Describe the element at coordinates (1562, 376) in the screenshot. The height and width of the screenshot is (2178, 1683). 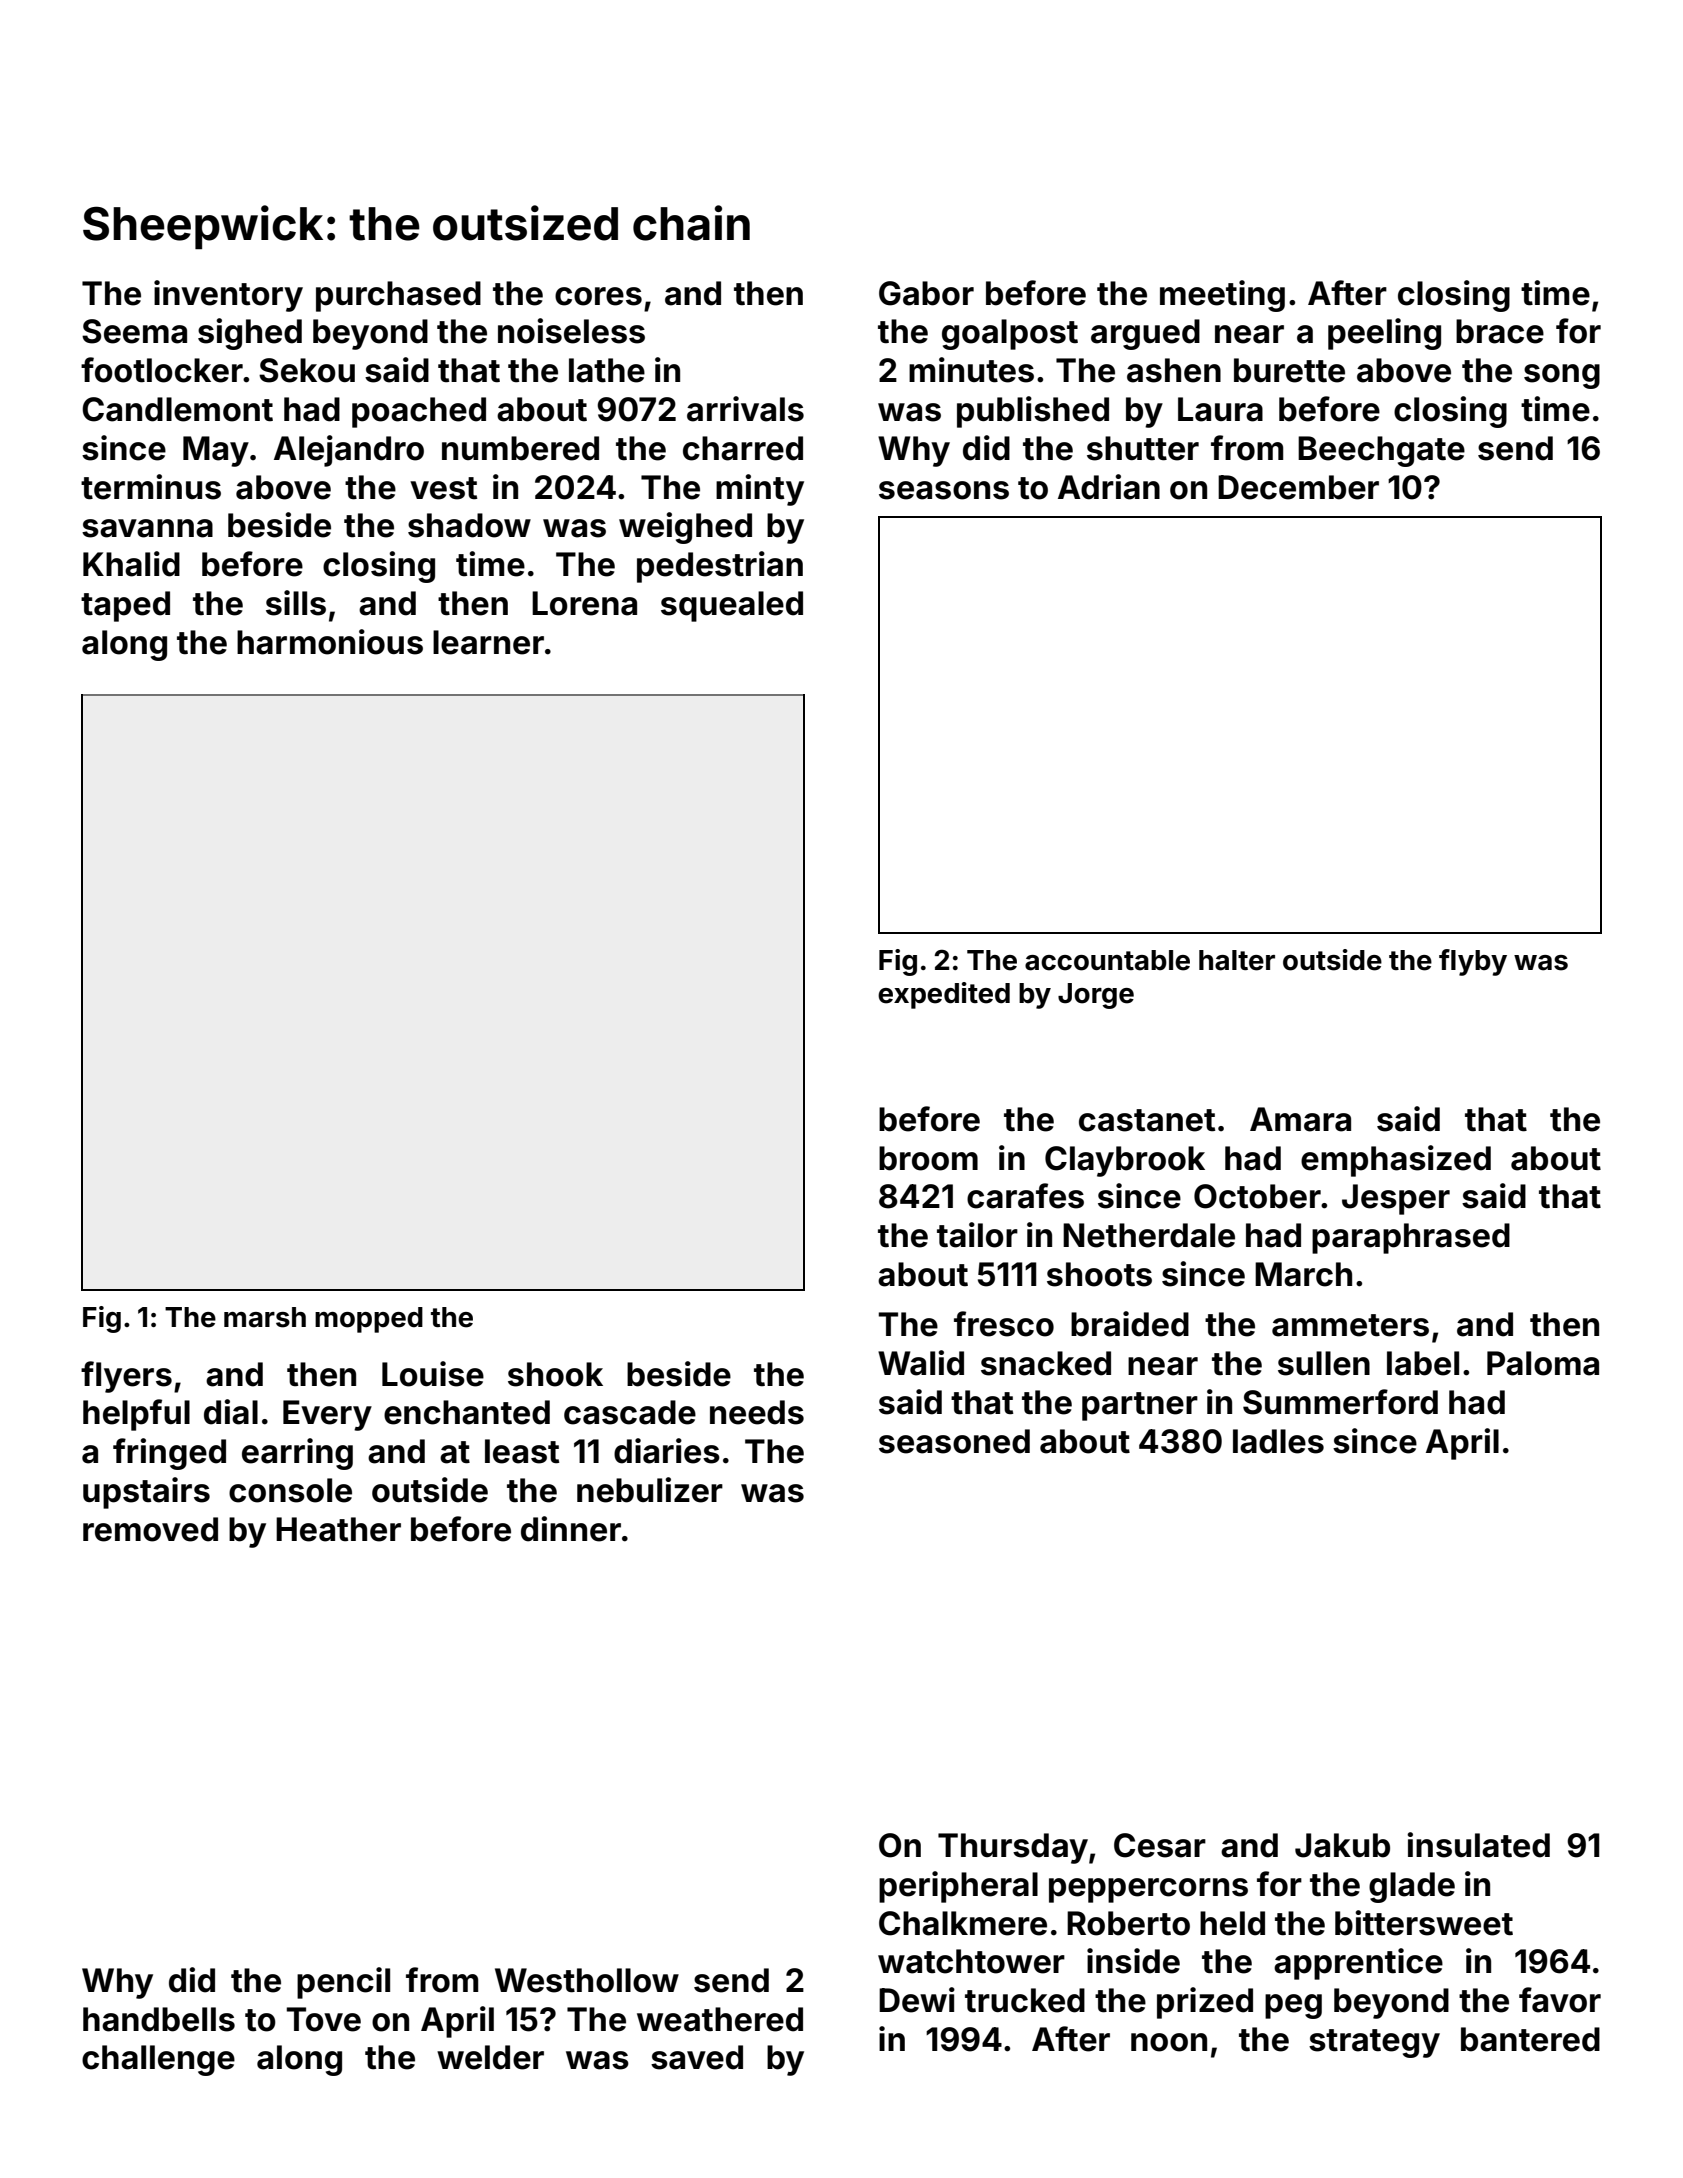
I see `song` at that location.
